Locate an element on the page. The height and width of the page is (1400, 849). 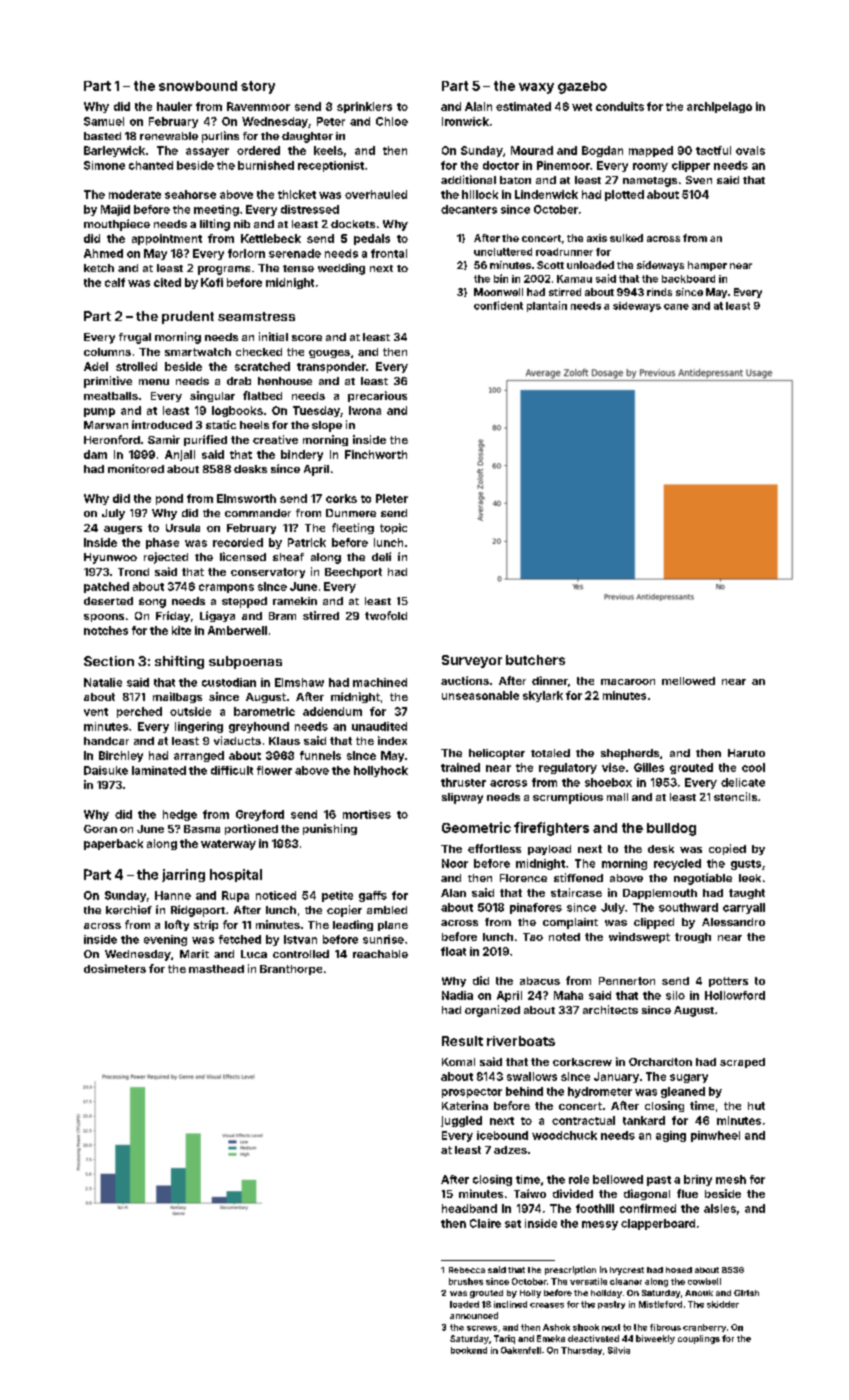
behind is located at coordinates (524, 1091).
